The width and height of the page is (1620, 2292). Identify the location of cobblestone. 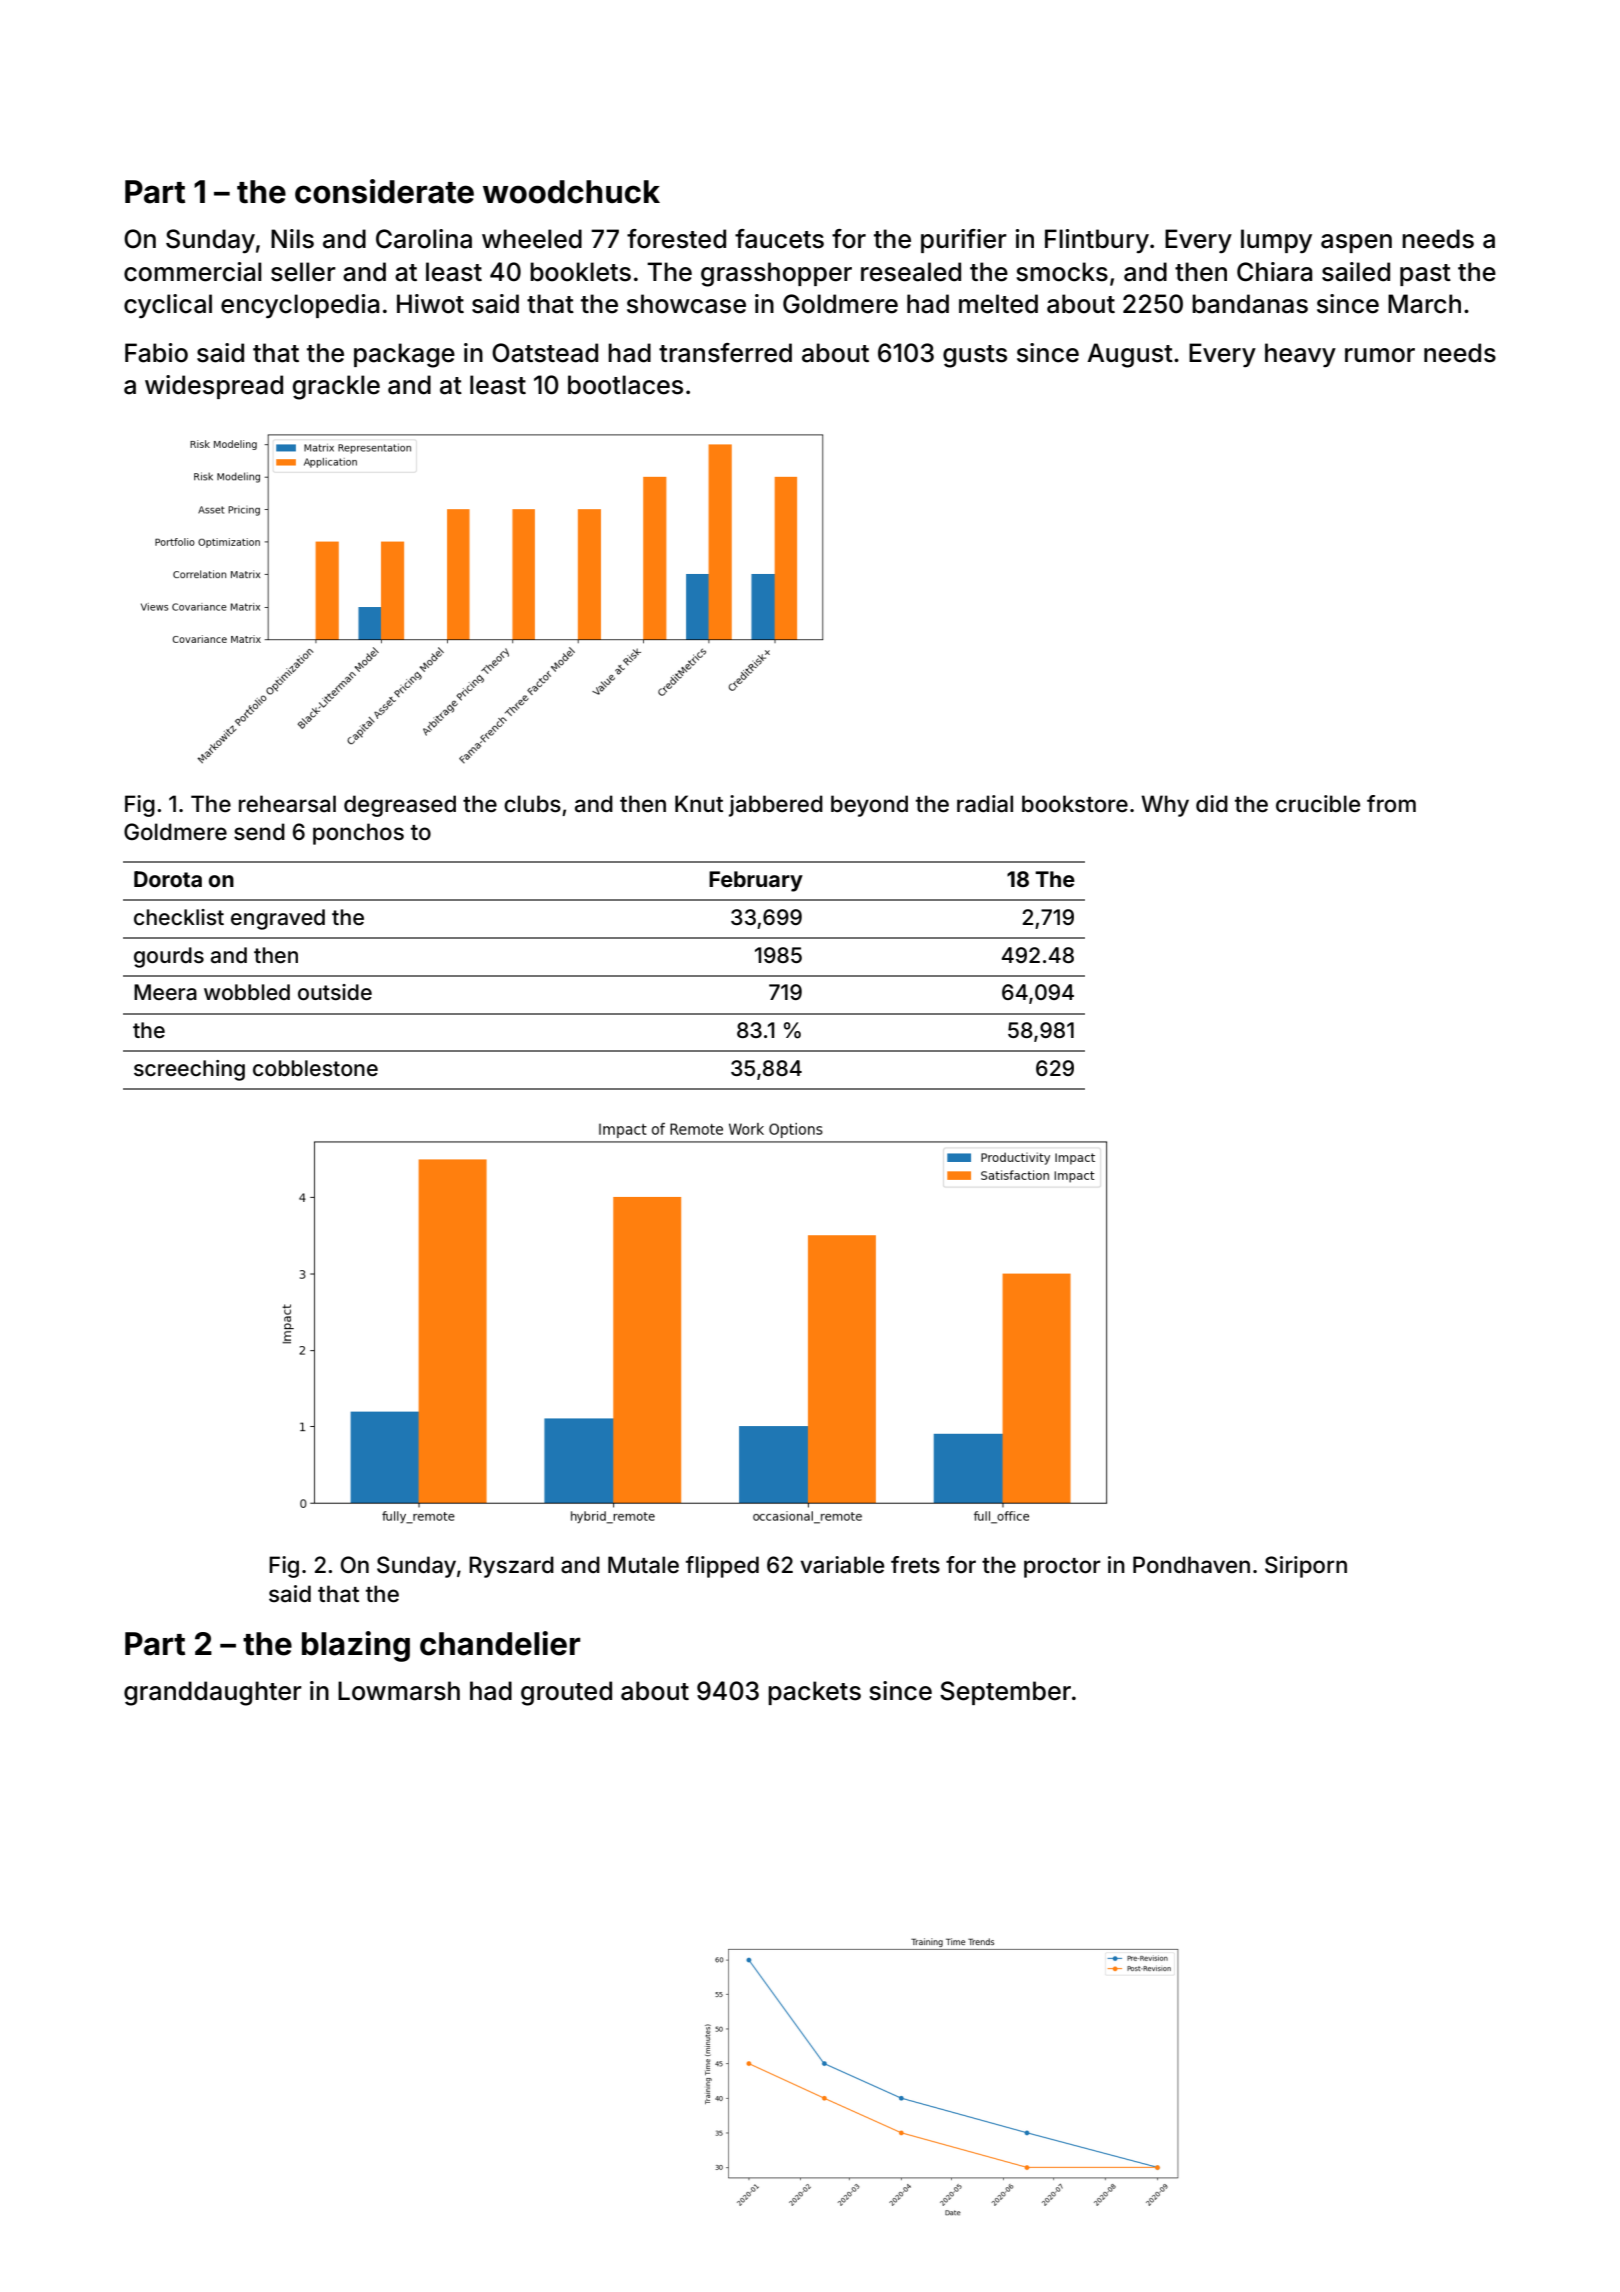
(315, 1068).
